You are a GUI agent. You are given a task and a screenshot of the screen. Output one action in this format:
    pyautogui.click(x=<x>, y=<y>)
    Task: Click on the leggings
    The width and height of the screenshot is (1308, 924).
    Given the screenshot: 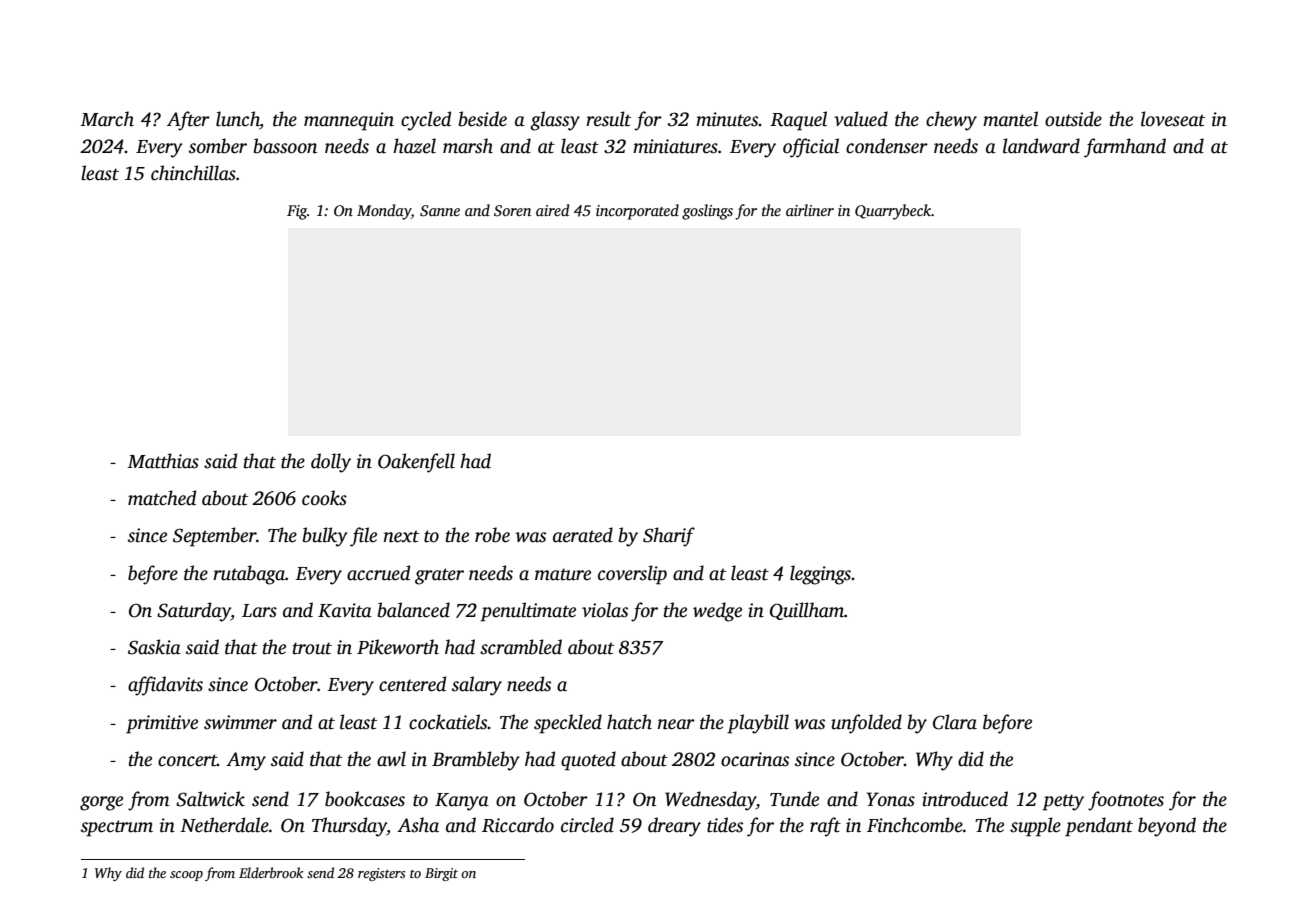 What is the action you would take?
    pyautogui.click(x=820, y=575)
